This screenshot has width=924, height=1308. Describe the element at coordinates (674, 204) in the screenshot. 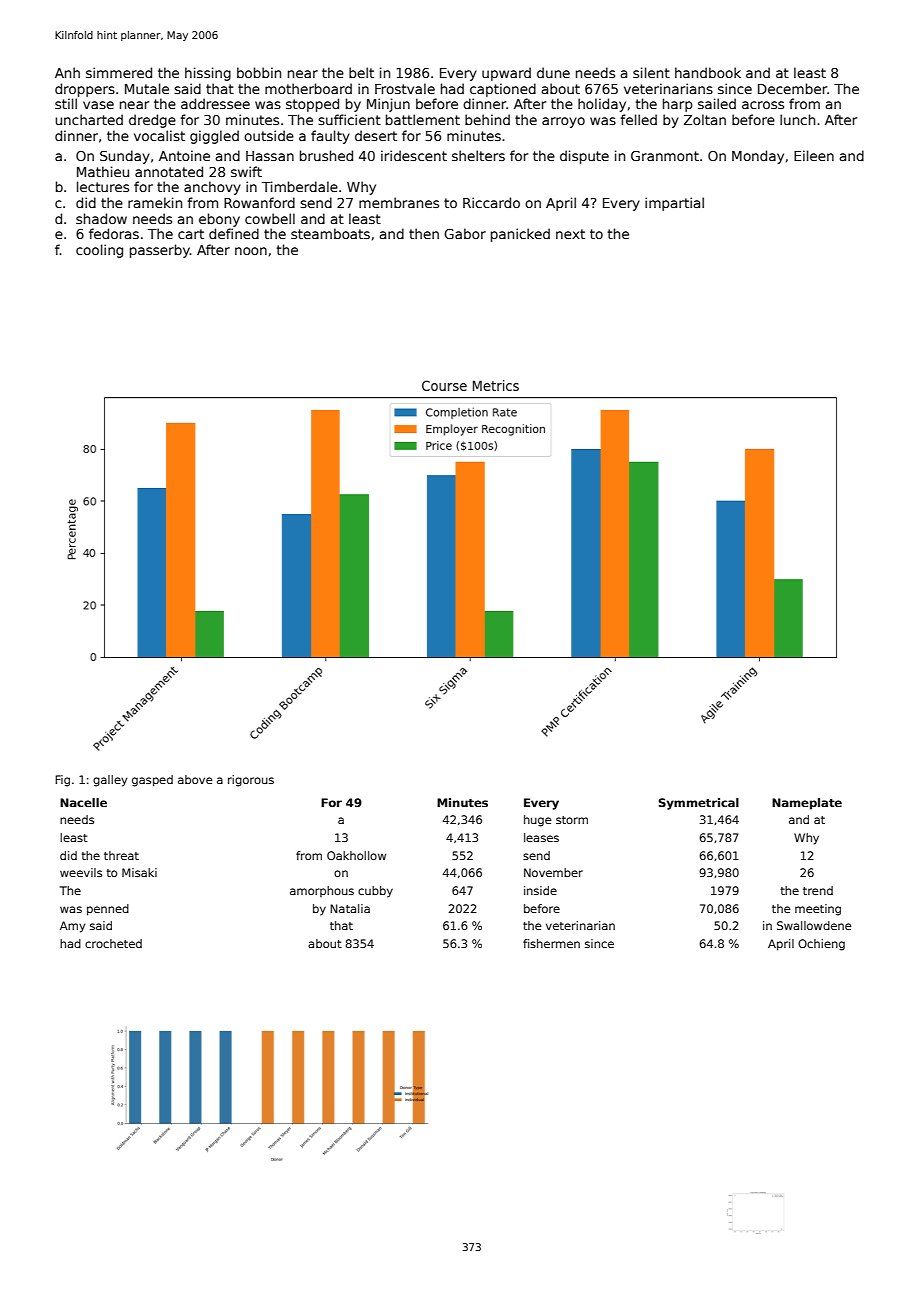

I see `impartial` at that location.
